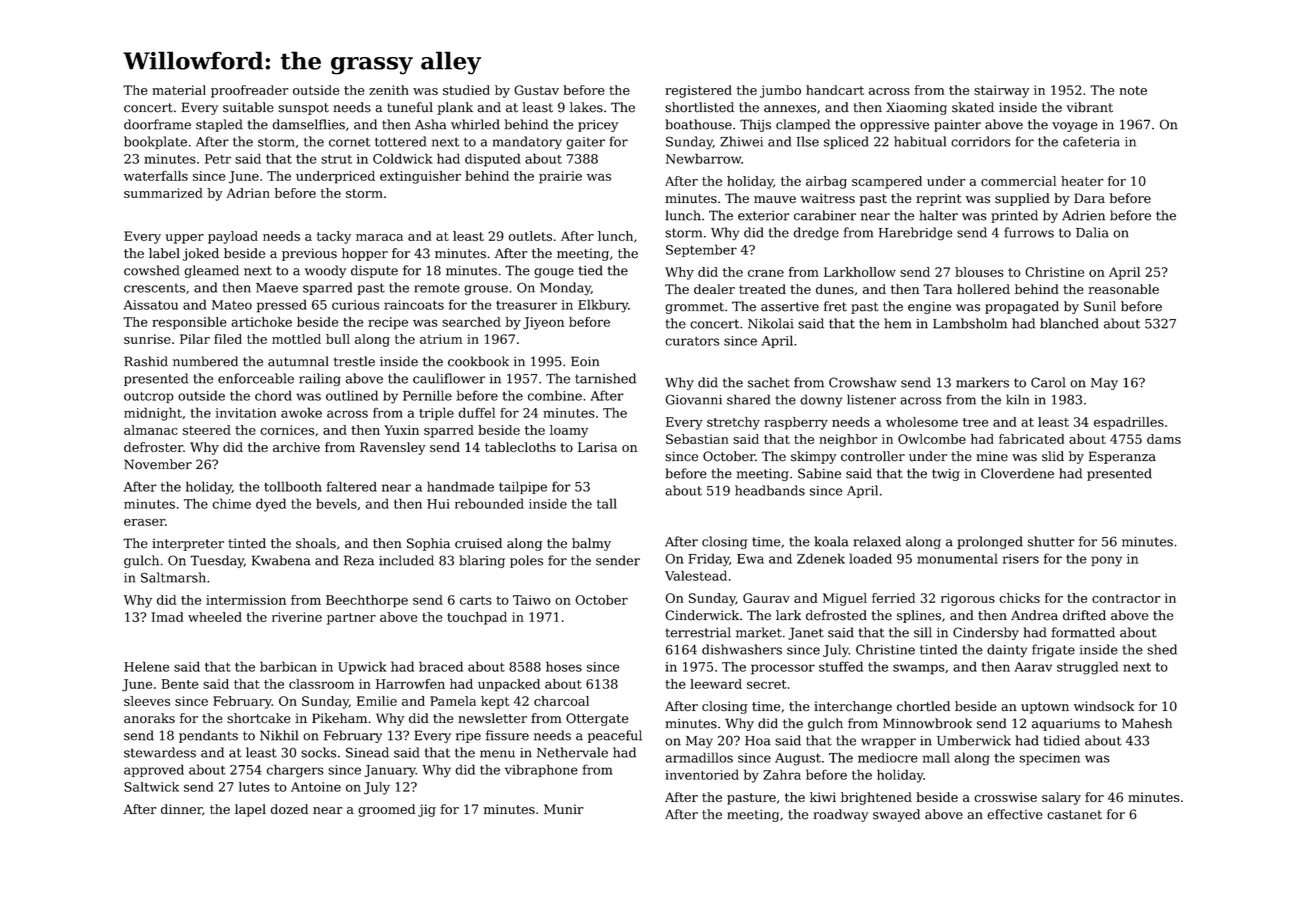  What do you see at coordinates (218, 159) in the screenshot?
I see `Petr` at bounding box center [218, 159].
